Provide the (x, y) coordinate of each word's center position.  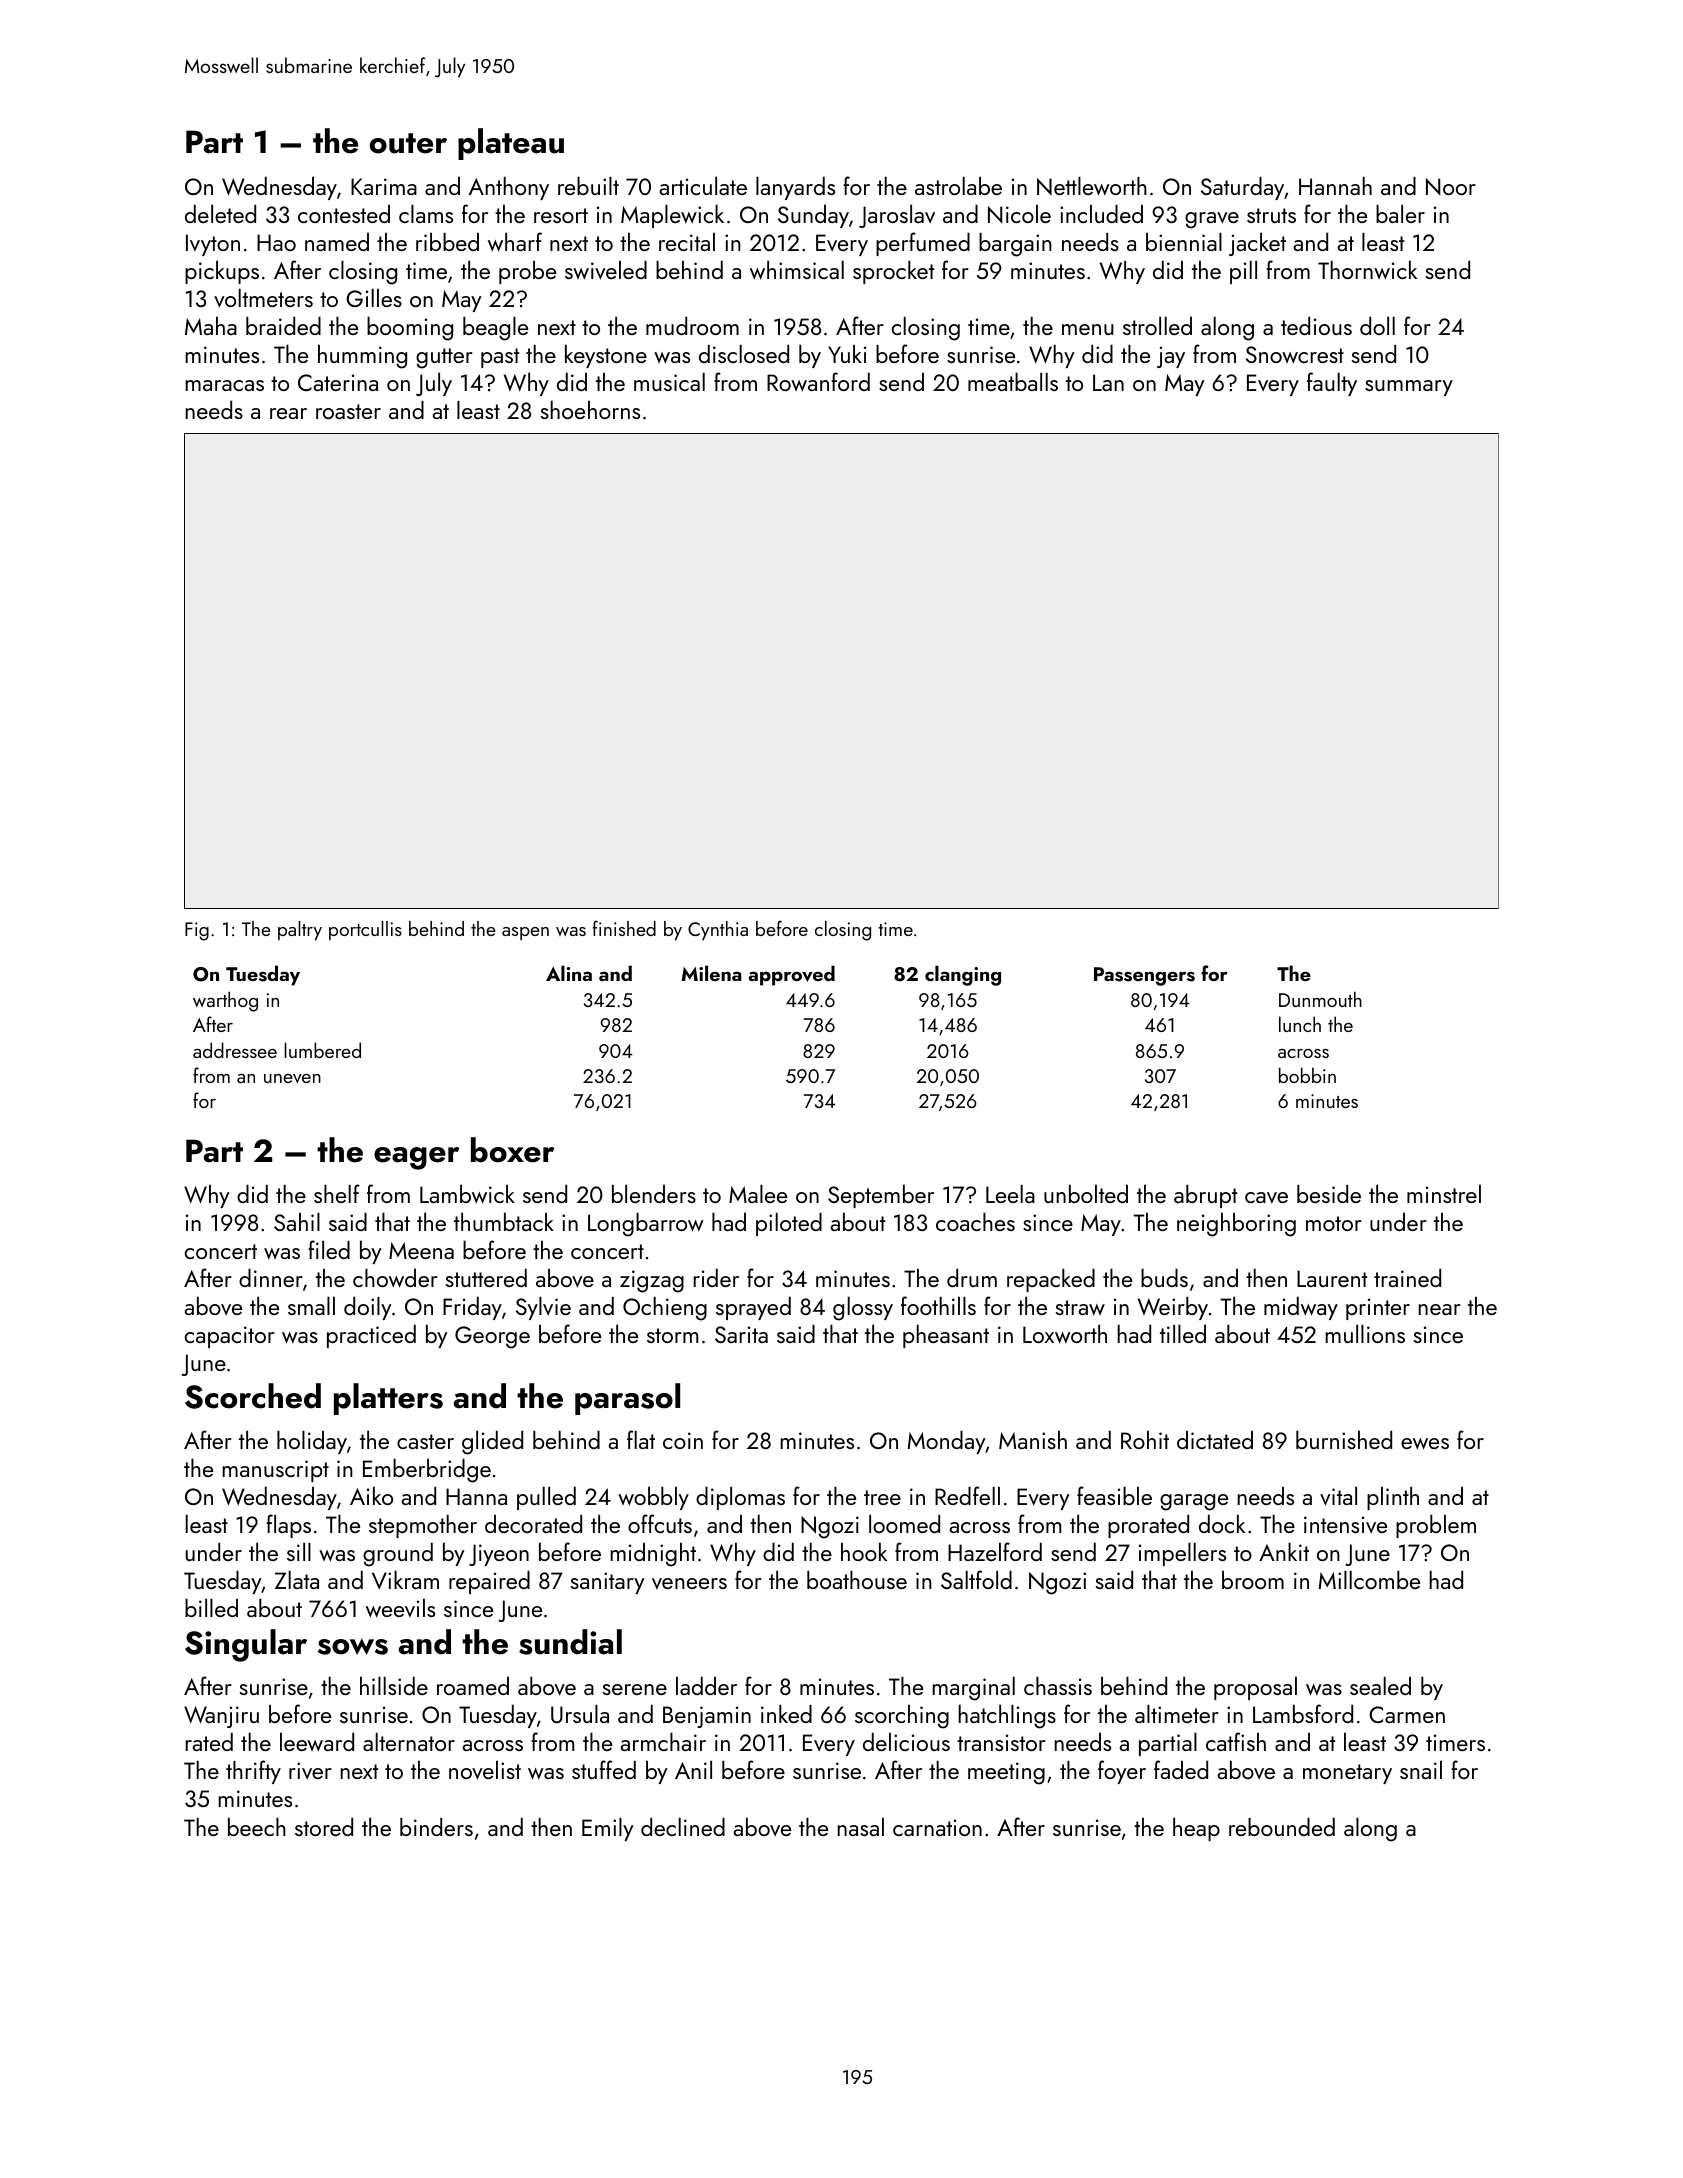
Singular (246, 1645)
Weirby (1173, 1308)
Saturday (1243, 188)
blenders (654, 1194)
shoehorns (590, 410)
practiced (371, 1336)
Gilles (374, 298)
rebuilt (588, 186)
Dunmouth (1320, 999)
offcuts (660, 1523)
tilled (1183, 1334)
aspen (525, 933)
